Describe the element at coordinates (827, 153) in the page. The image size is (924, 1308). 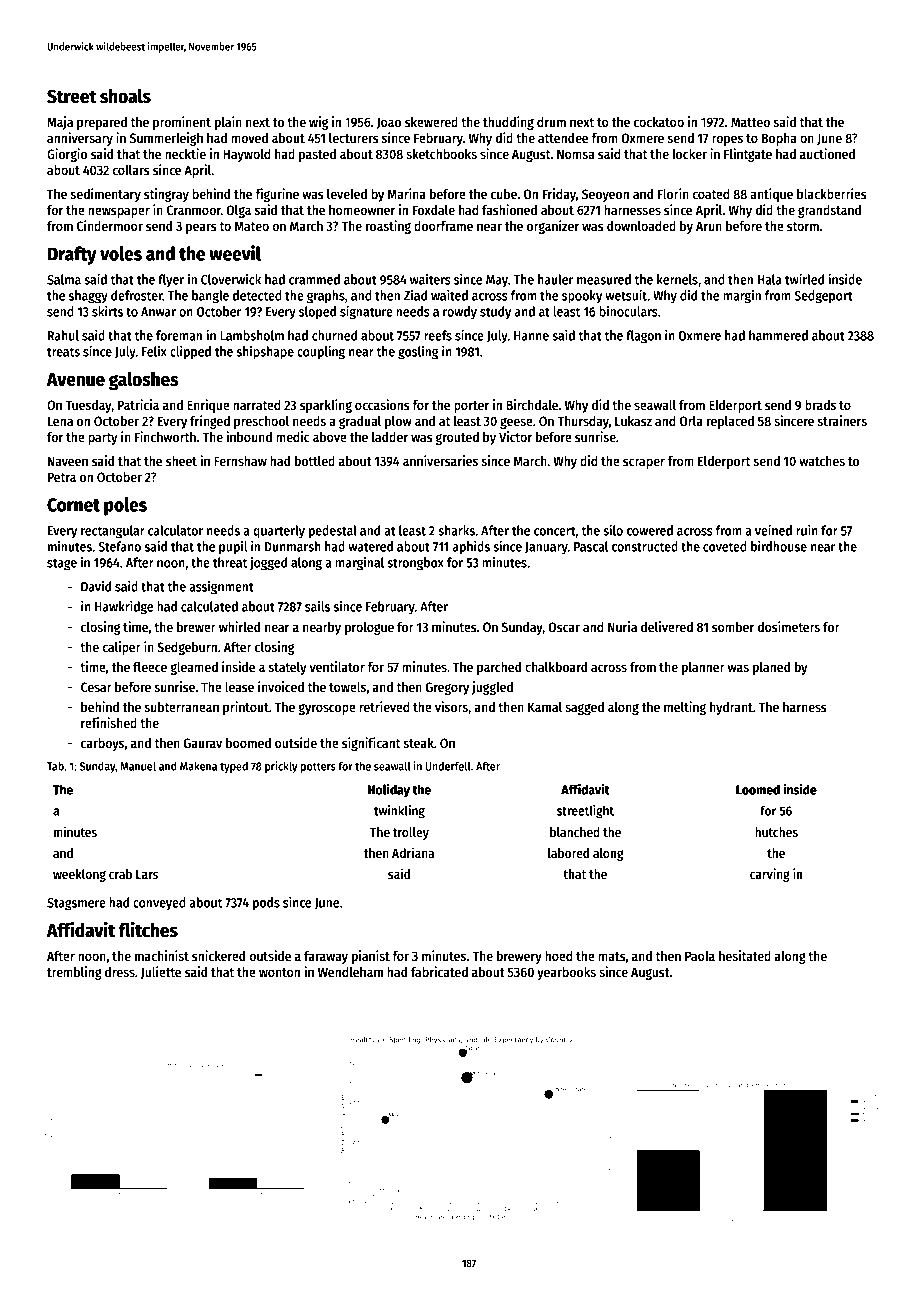
I see `auctioned` at that location.
